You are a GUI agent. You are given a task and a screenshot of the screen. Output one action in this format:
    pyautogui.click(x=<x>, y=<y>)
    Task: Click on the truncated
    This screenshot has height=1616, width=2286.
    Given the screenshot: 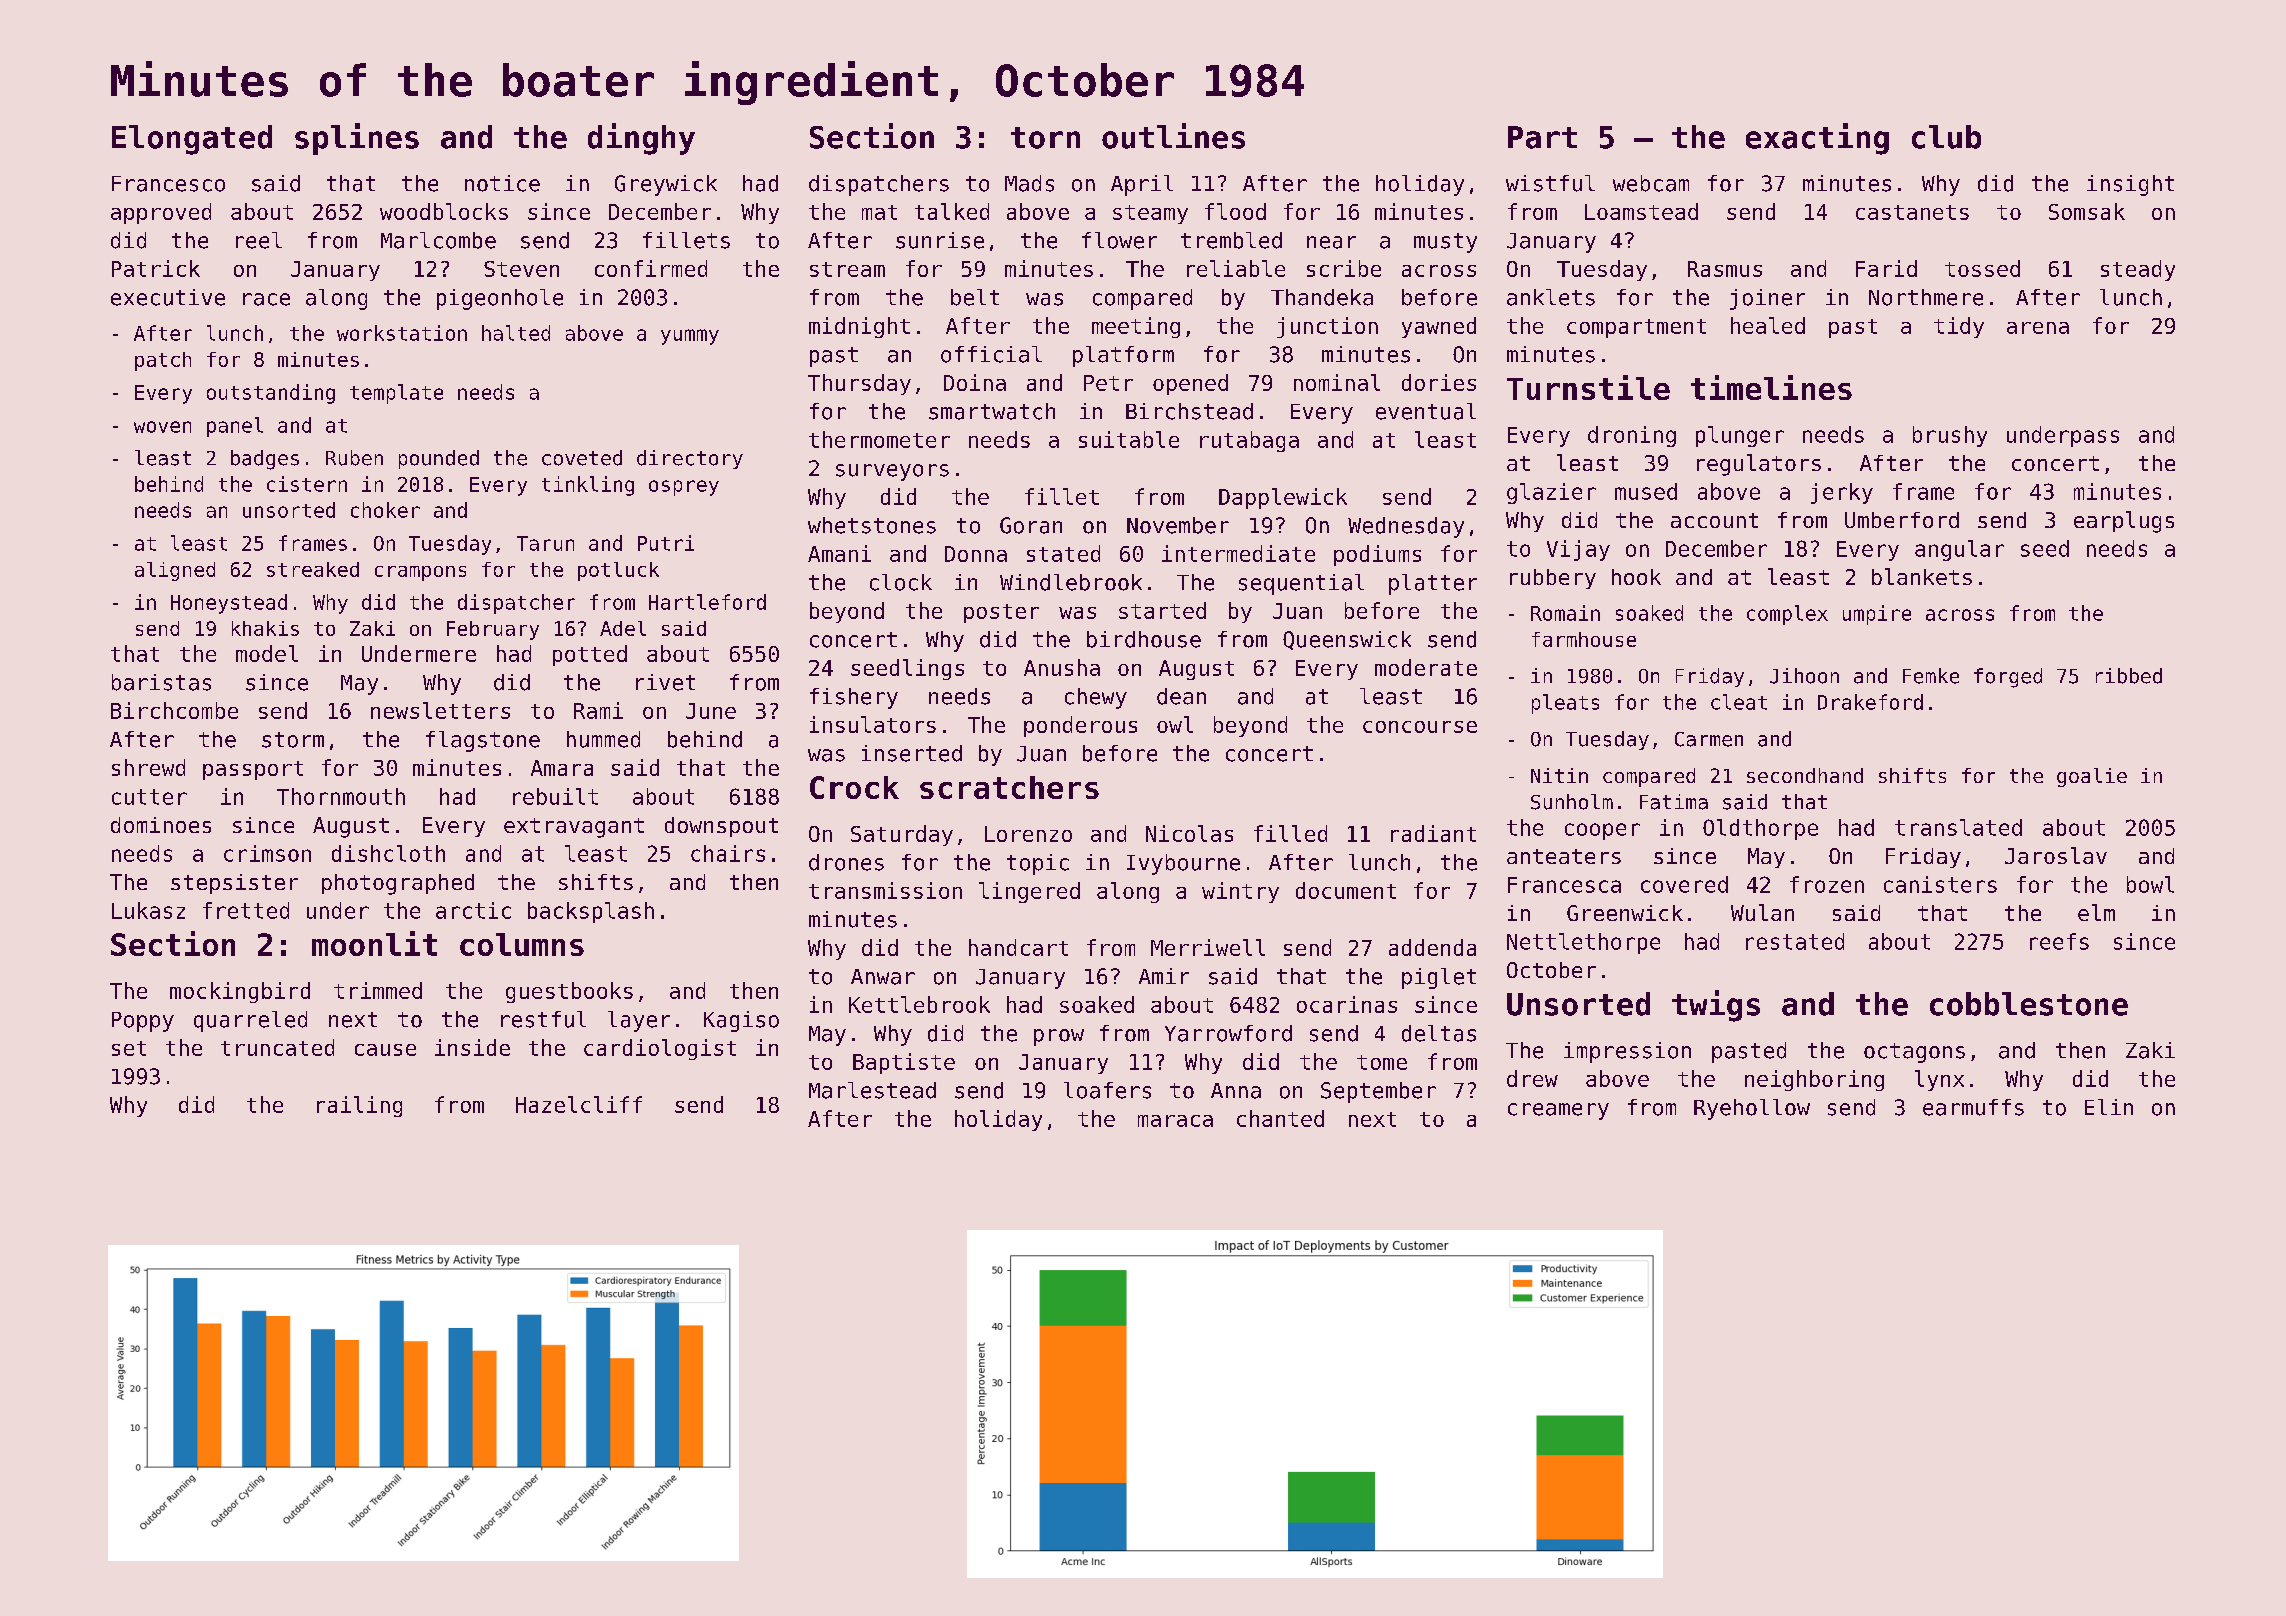 What is the action you would take?
    pyautogui.click(x=277, y=1047)
